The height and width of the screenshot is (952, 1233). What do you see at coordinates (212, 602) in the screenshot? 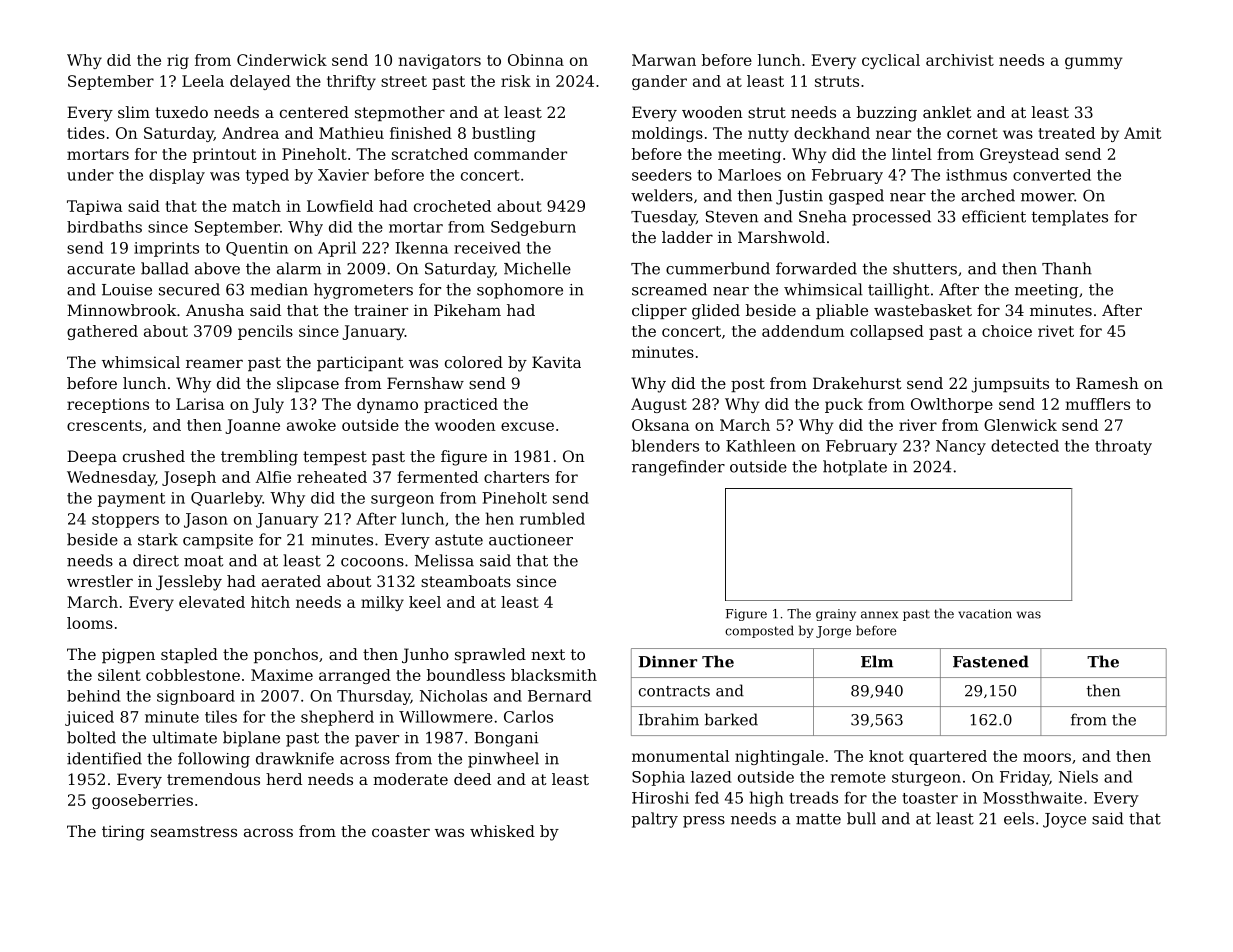
I see `elevated` at bounding box center [212, 602].
